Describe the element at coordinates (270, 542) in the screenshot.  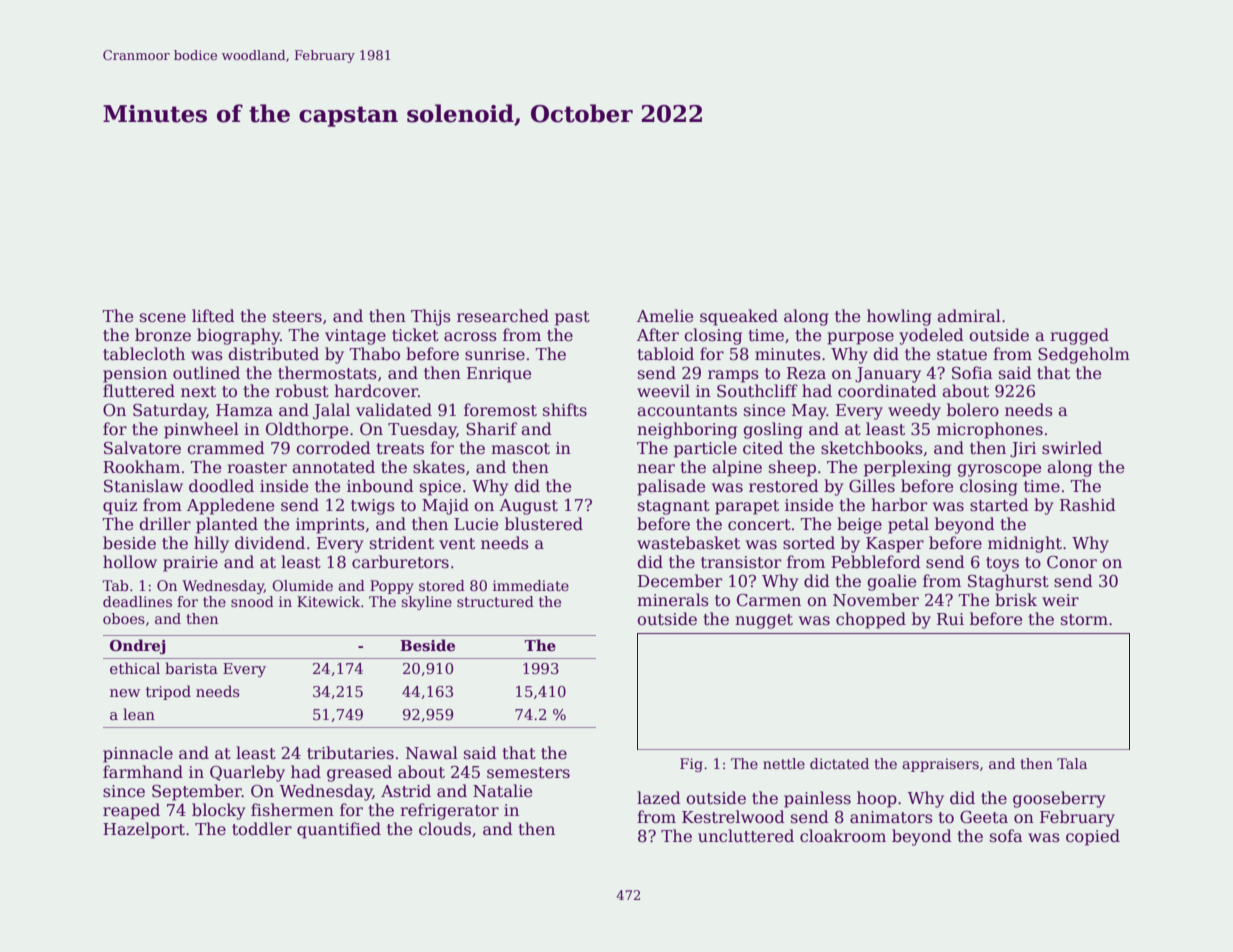
I see `dividend` at that location.
